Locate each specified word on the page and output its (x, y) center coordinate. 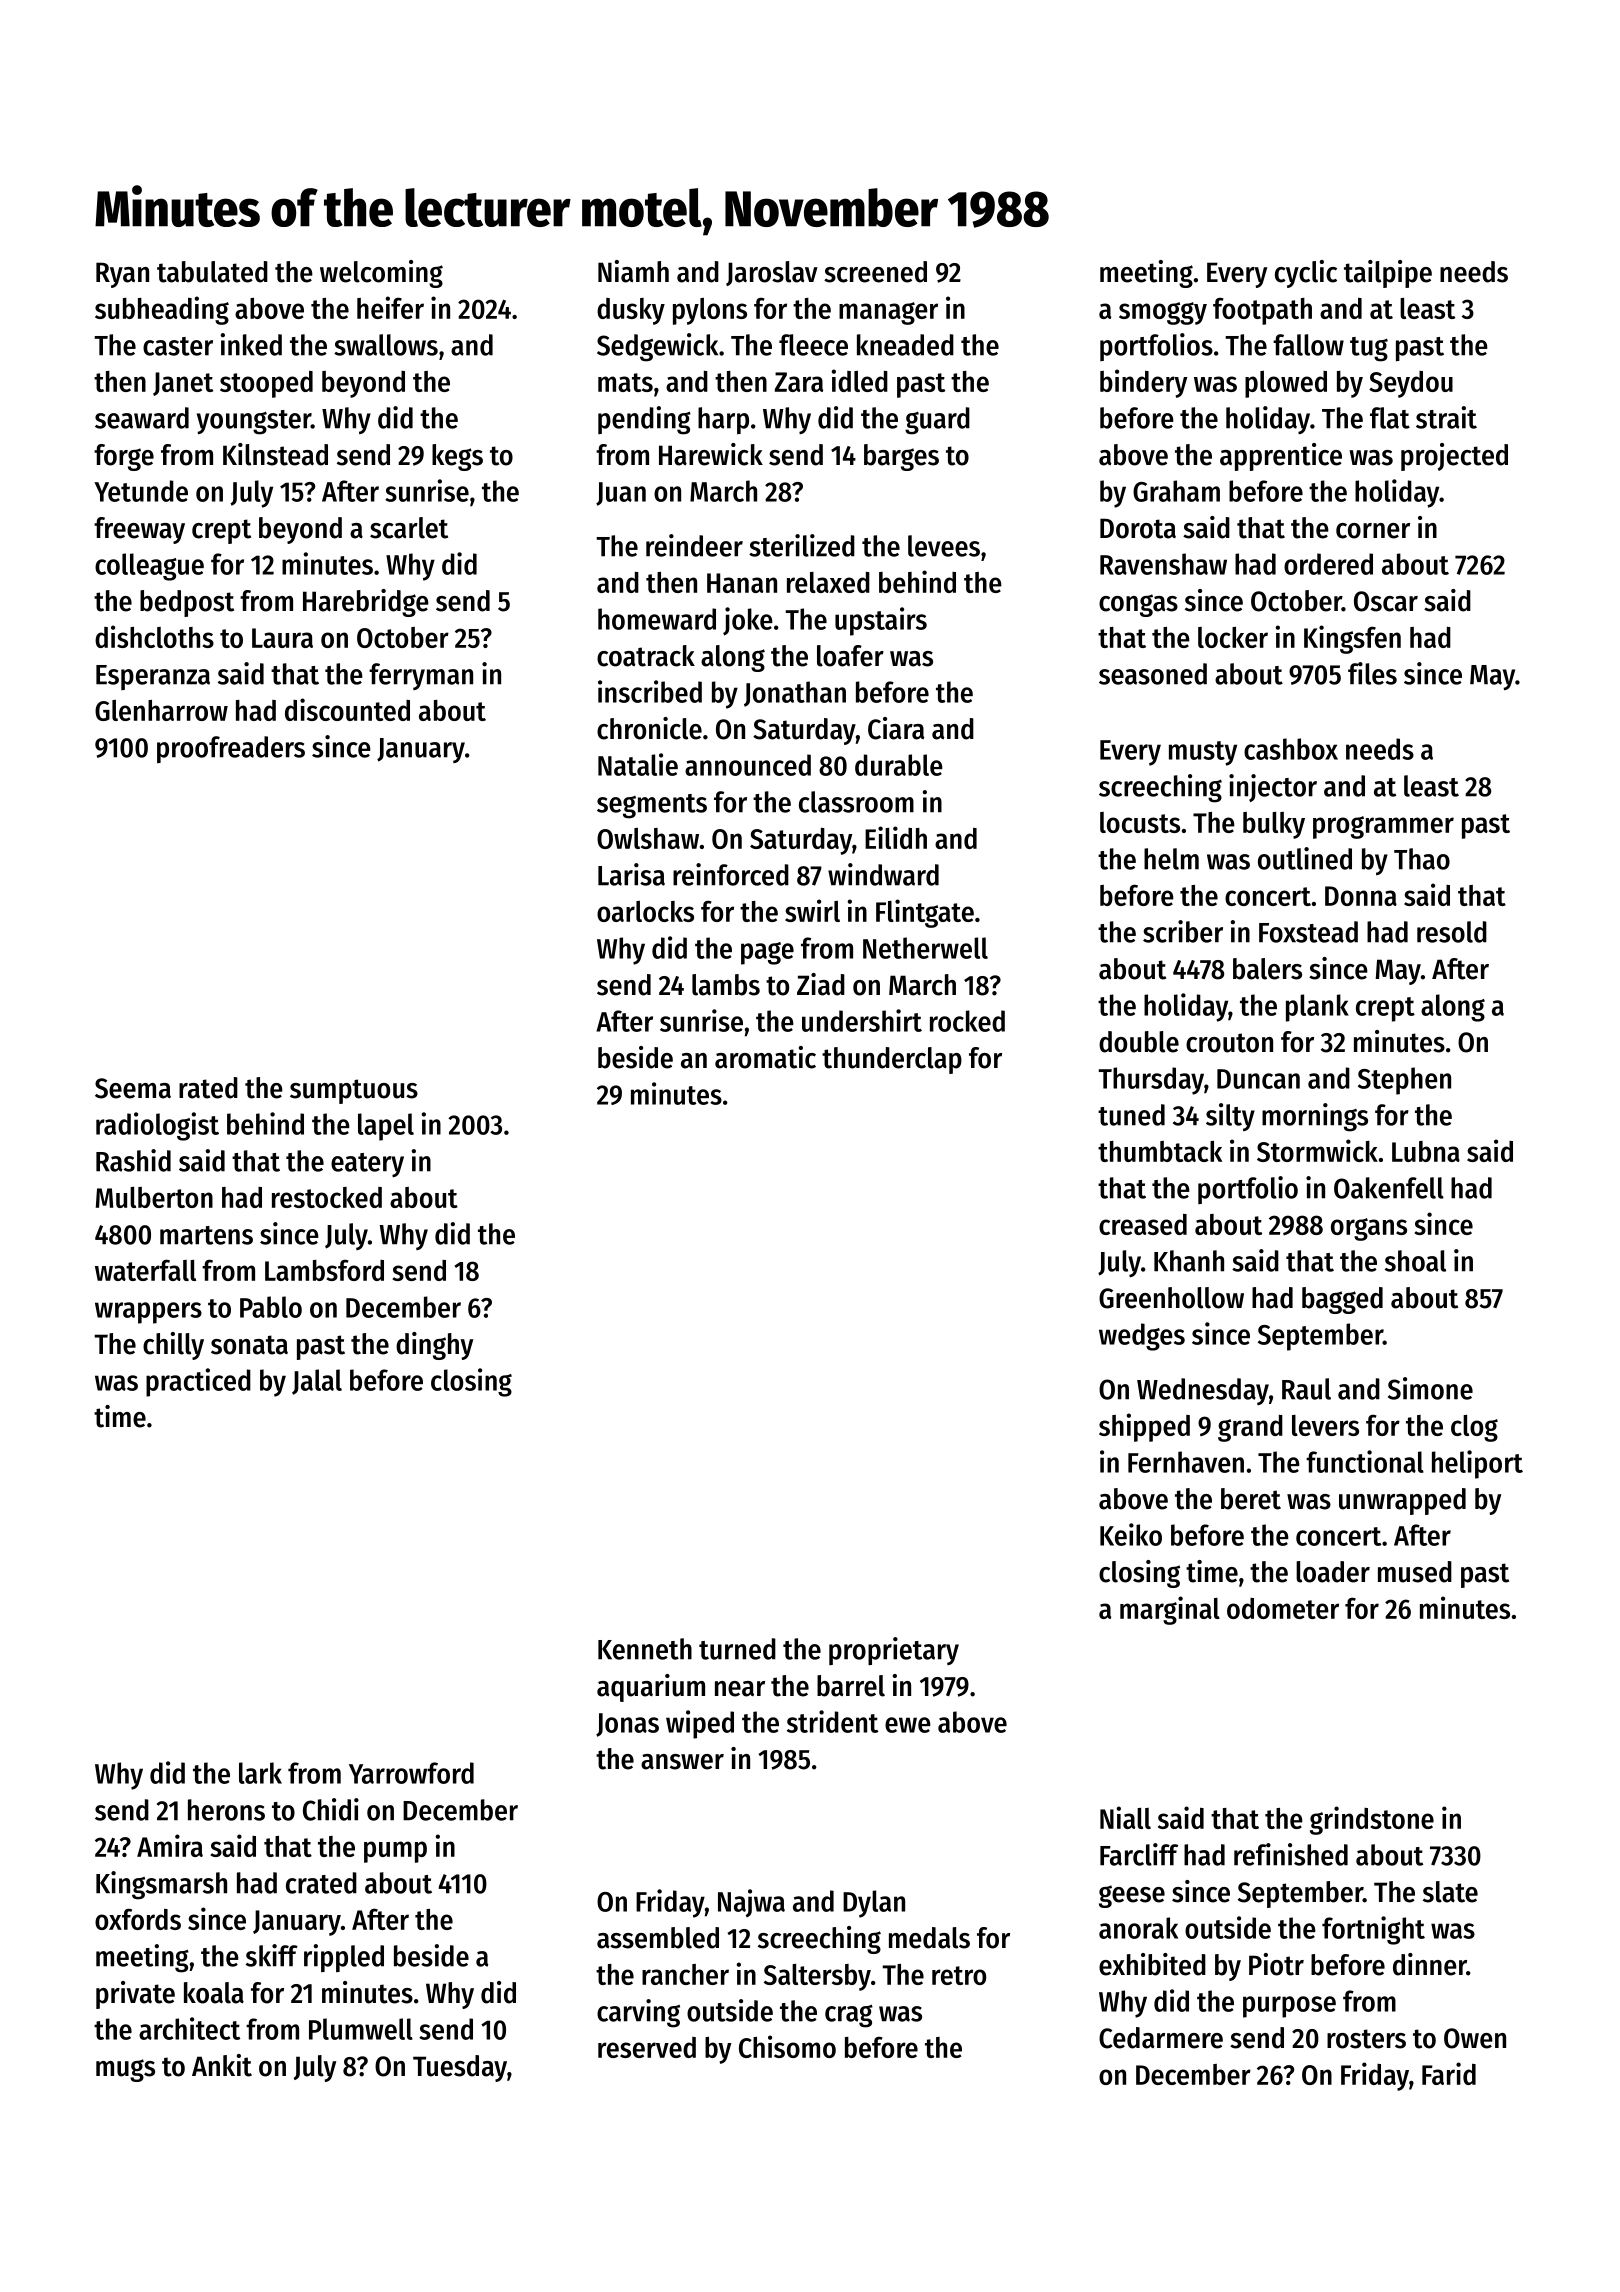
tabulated (212, 272)
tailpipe (1388, 274)
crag (849, 2016)
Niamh (633, 271)
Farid (1449, 2073)
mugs (125, 2070)
